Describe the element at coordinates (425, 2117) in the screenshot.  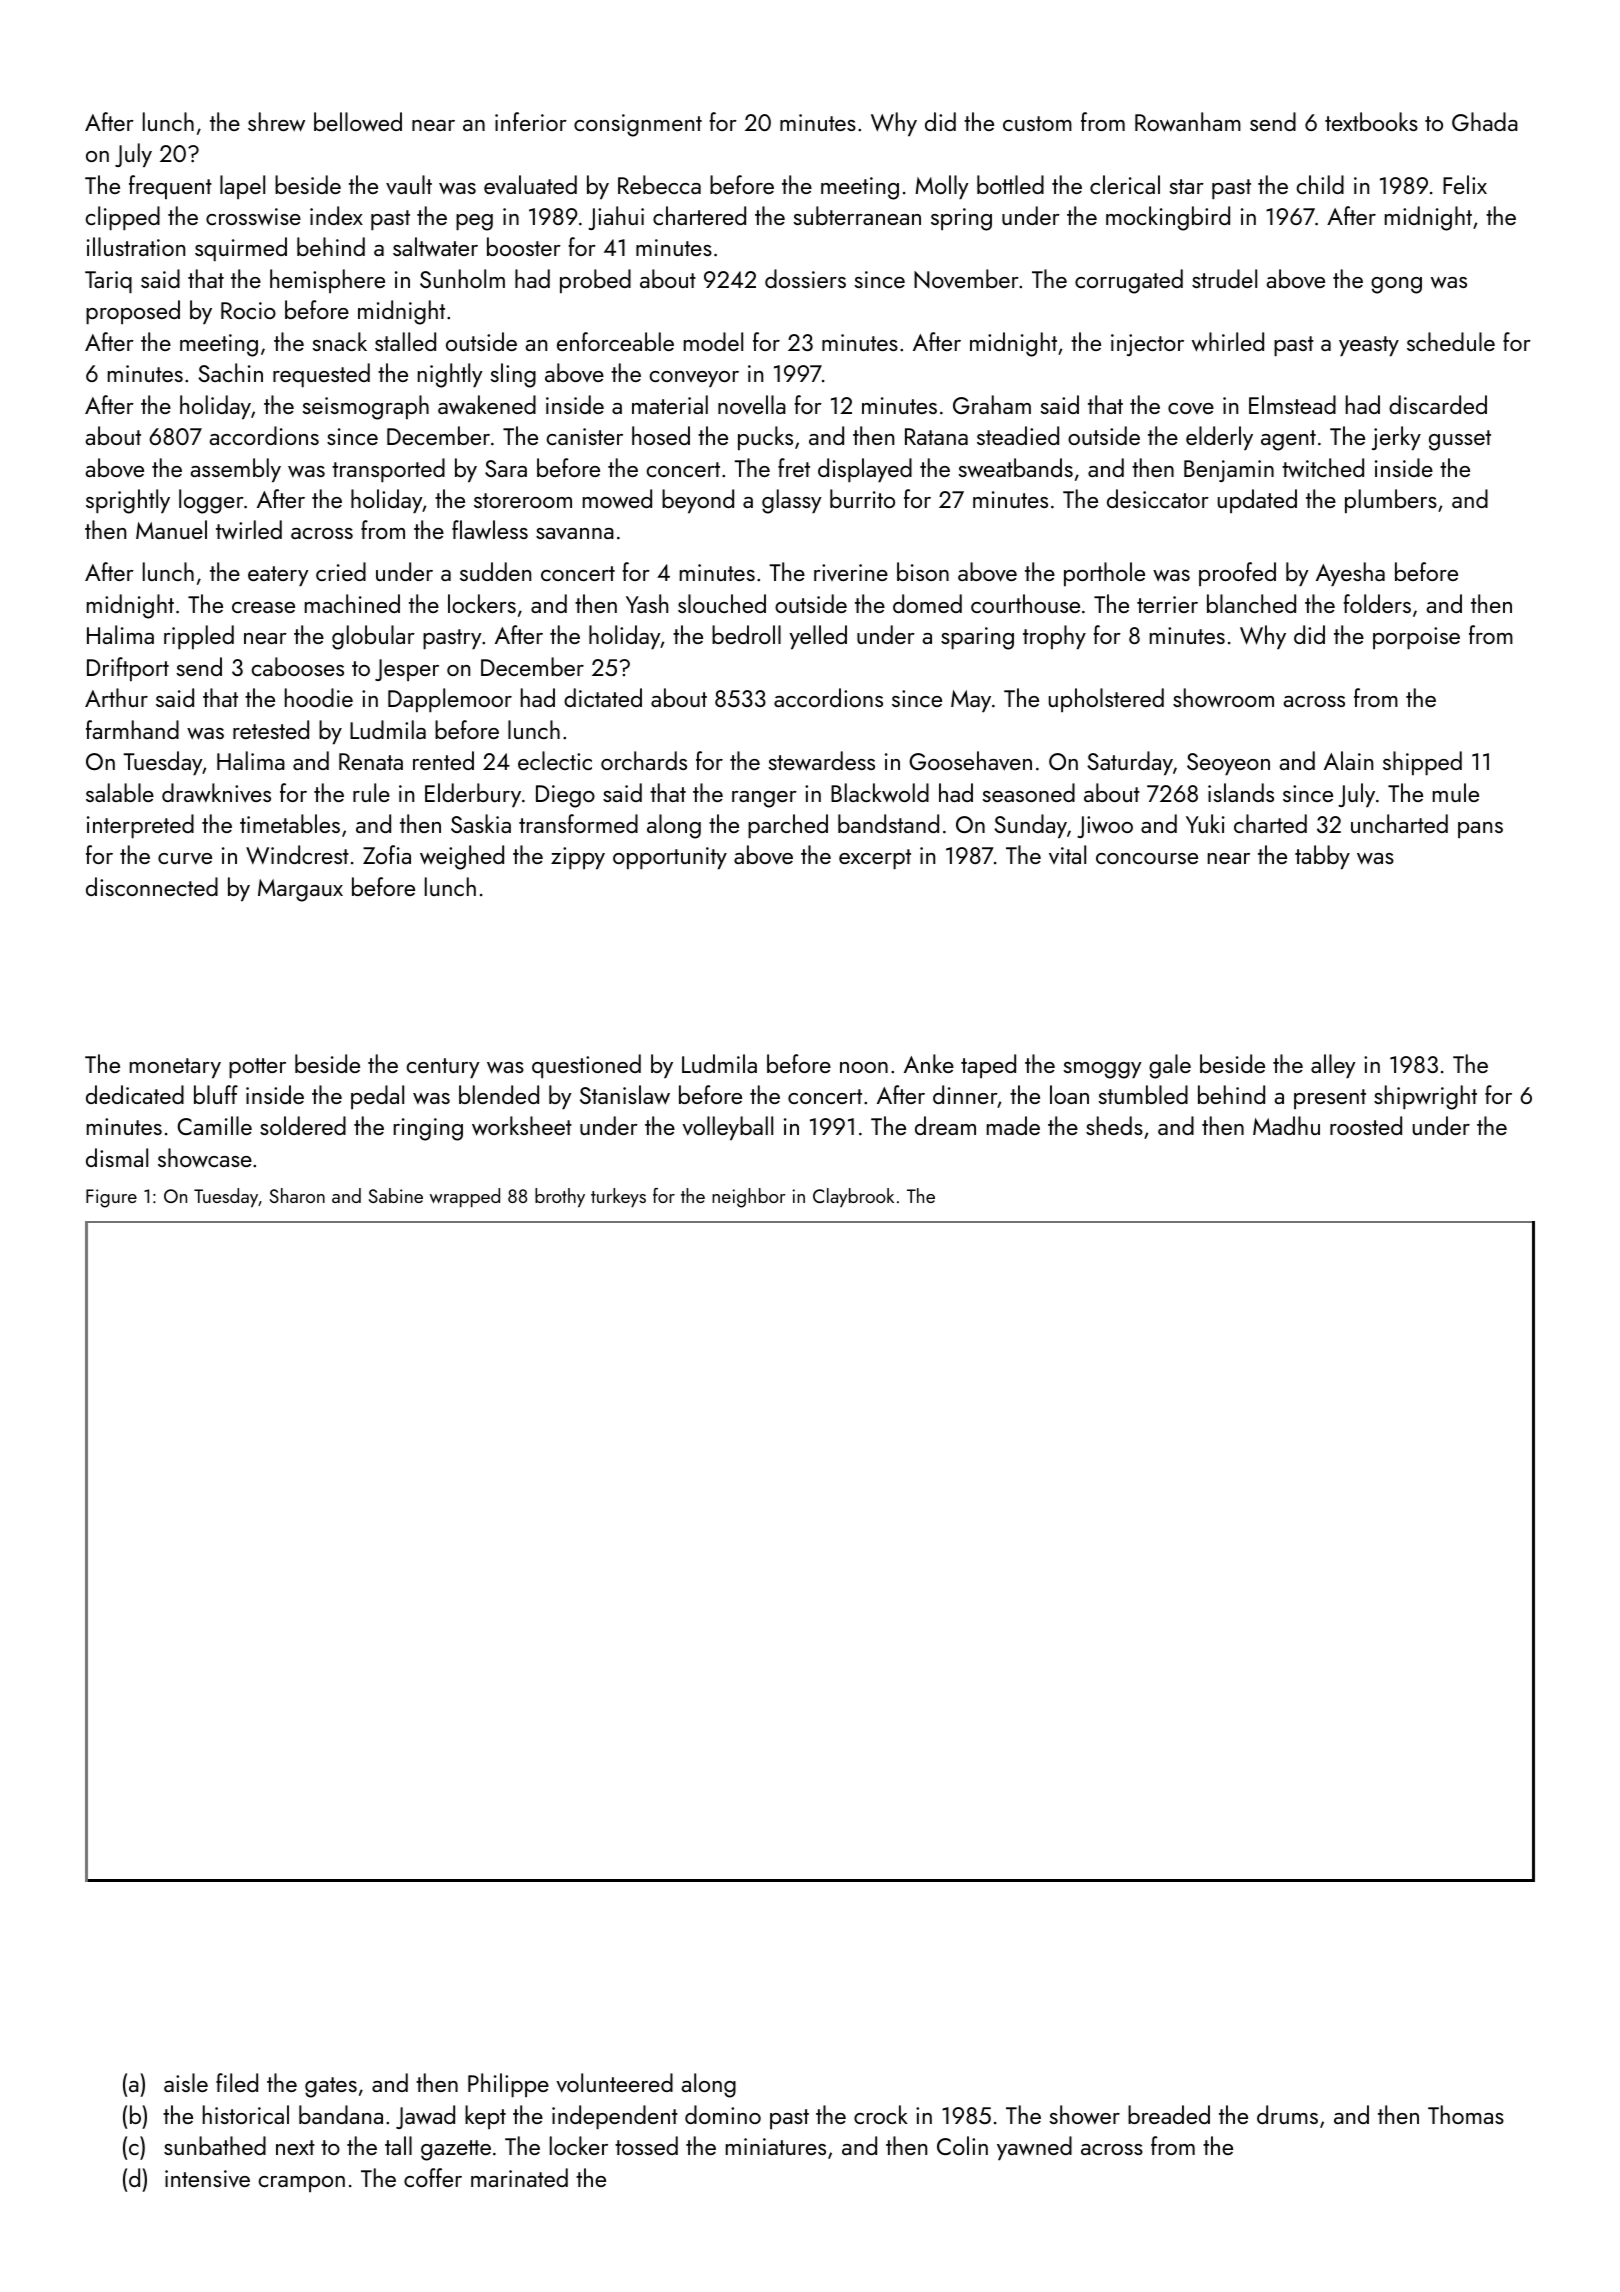
I see `Jawad` at that location.
